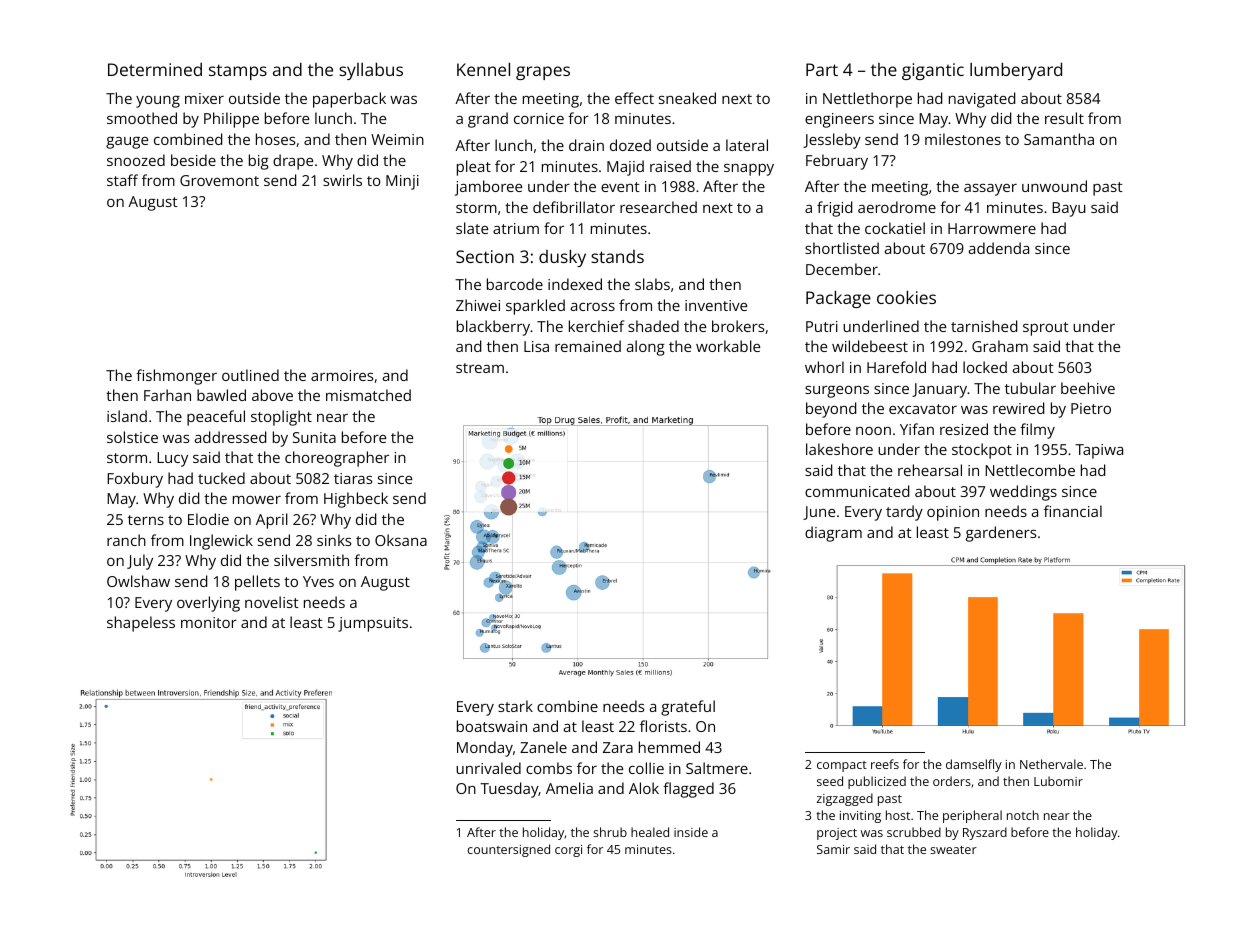 The height and width of the screenshot is (952, 1233). I want to click on Weimin, so click(397, 139).
